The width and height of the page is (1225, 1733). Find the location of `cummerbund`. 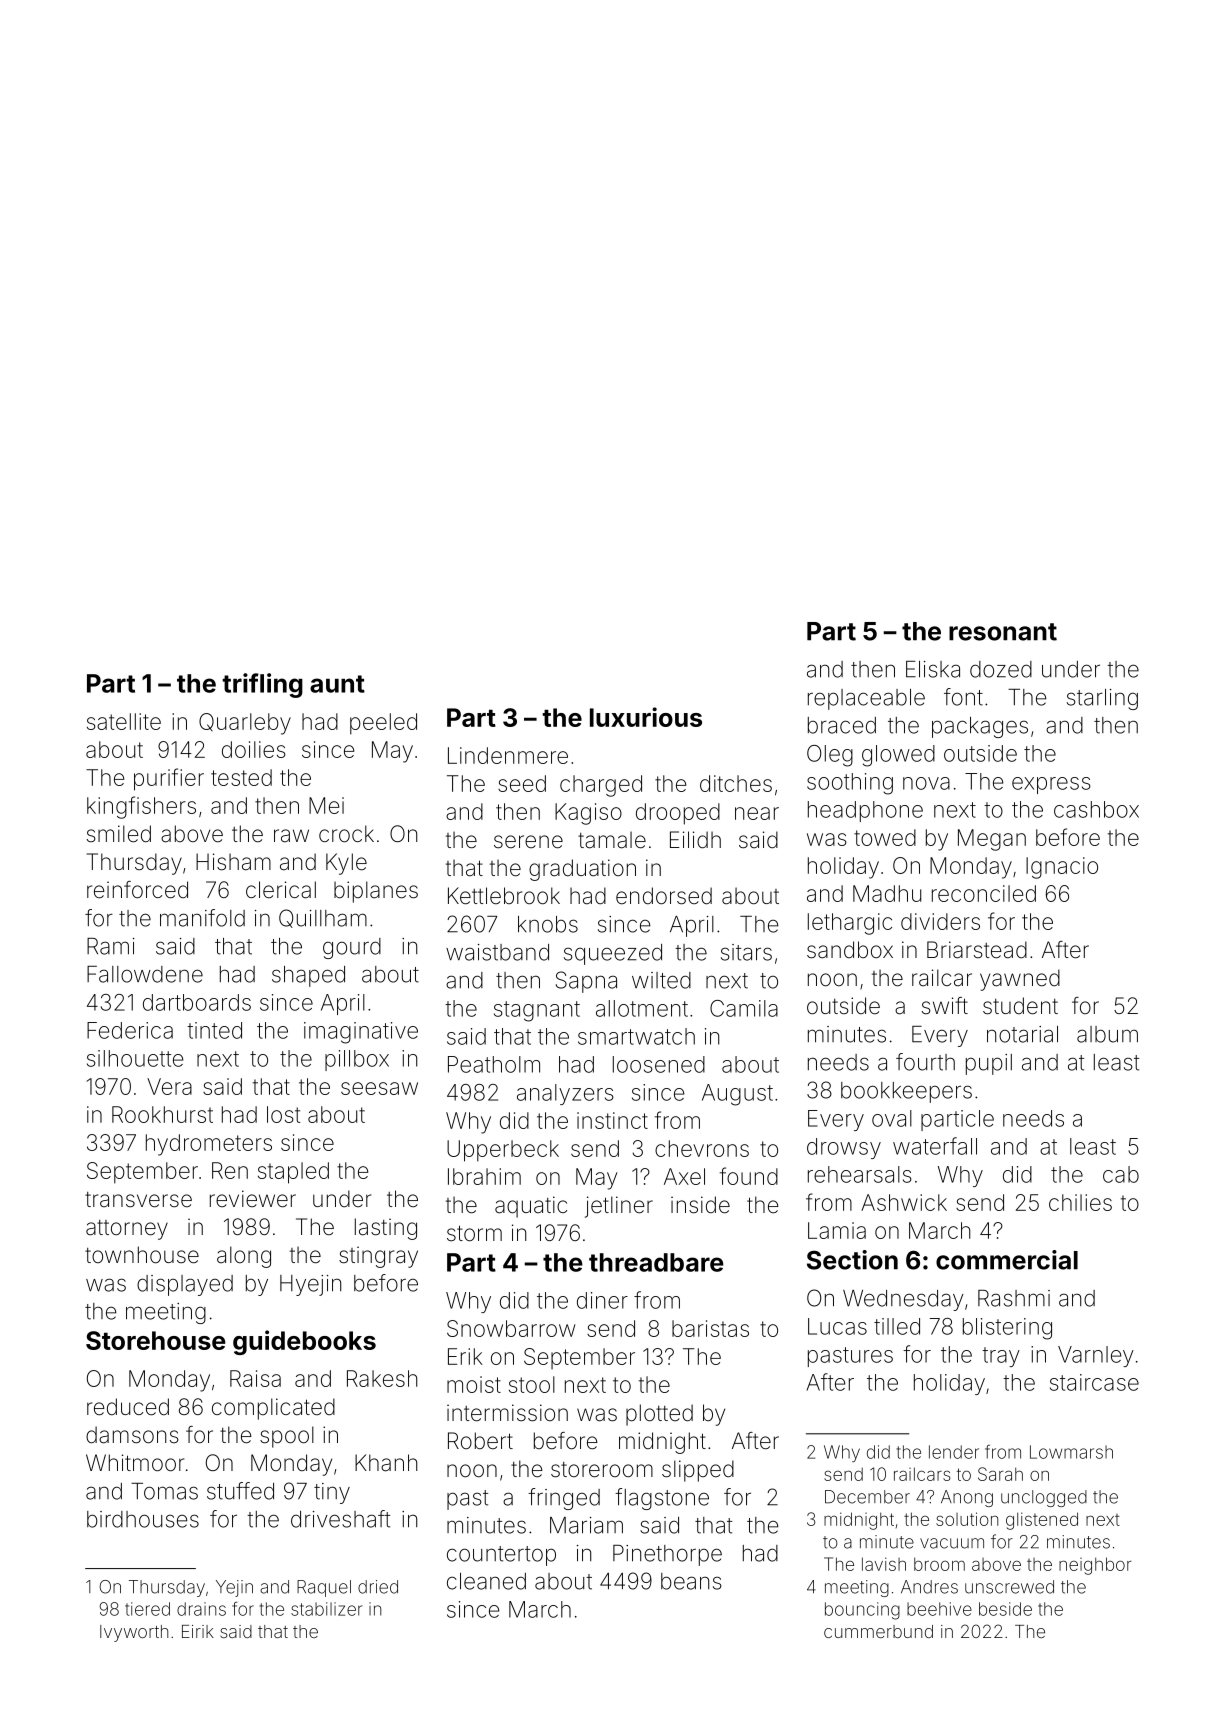

cummerbund is located at coordinates (878, 1631).
